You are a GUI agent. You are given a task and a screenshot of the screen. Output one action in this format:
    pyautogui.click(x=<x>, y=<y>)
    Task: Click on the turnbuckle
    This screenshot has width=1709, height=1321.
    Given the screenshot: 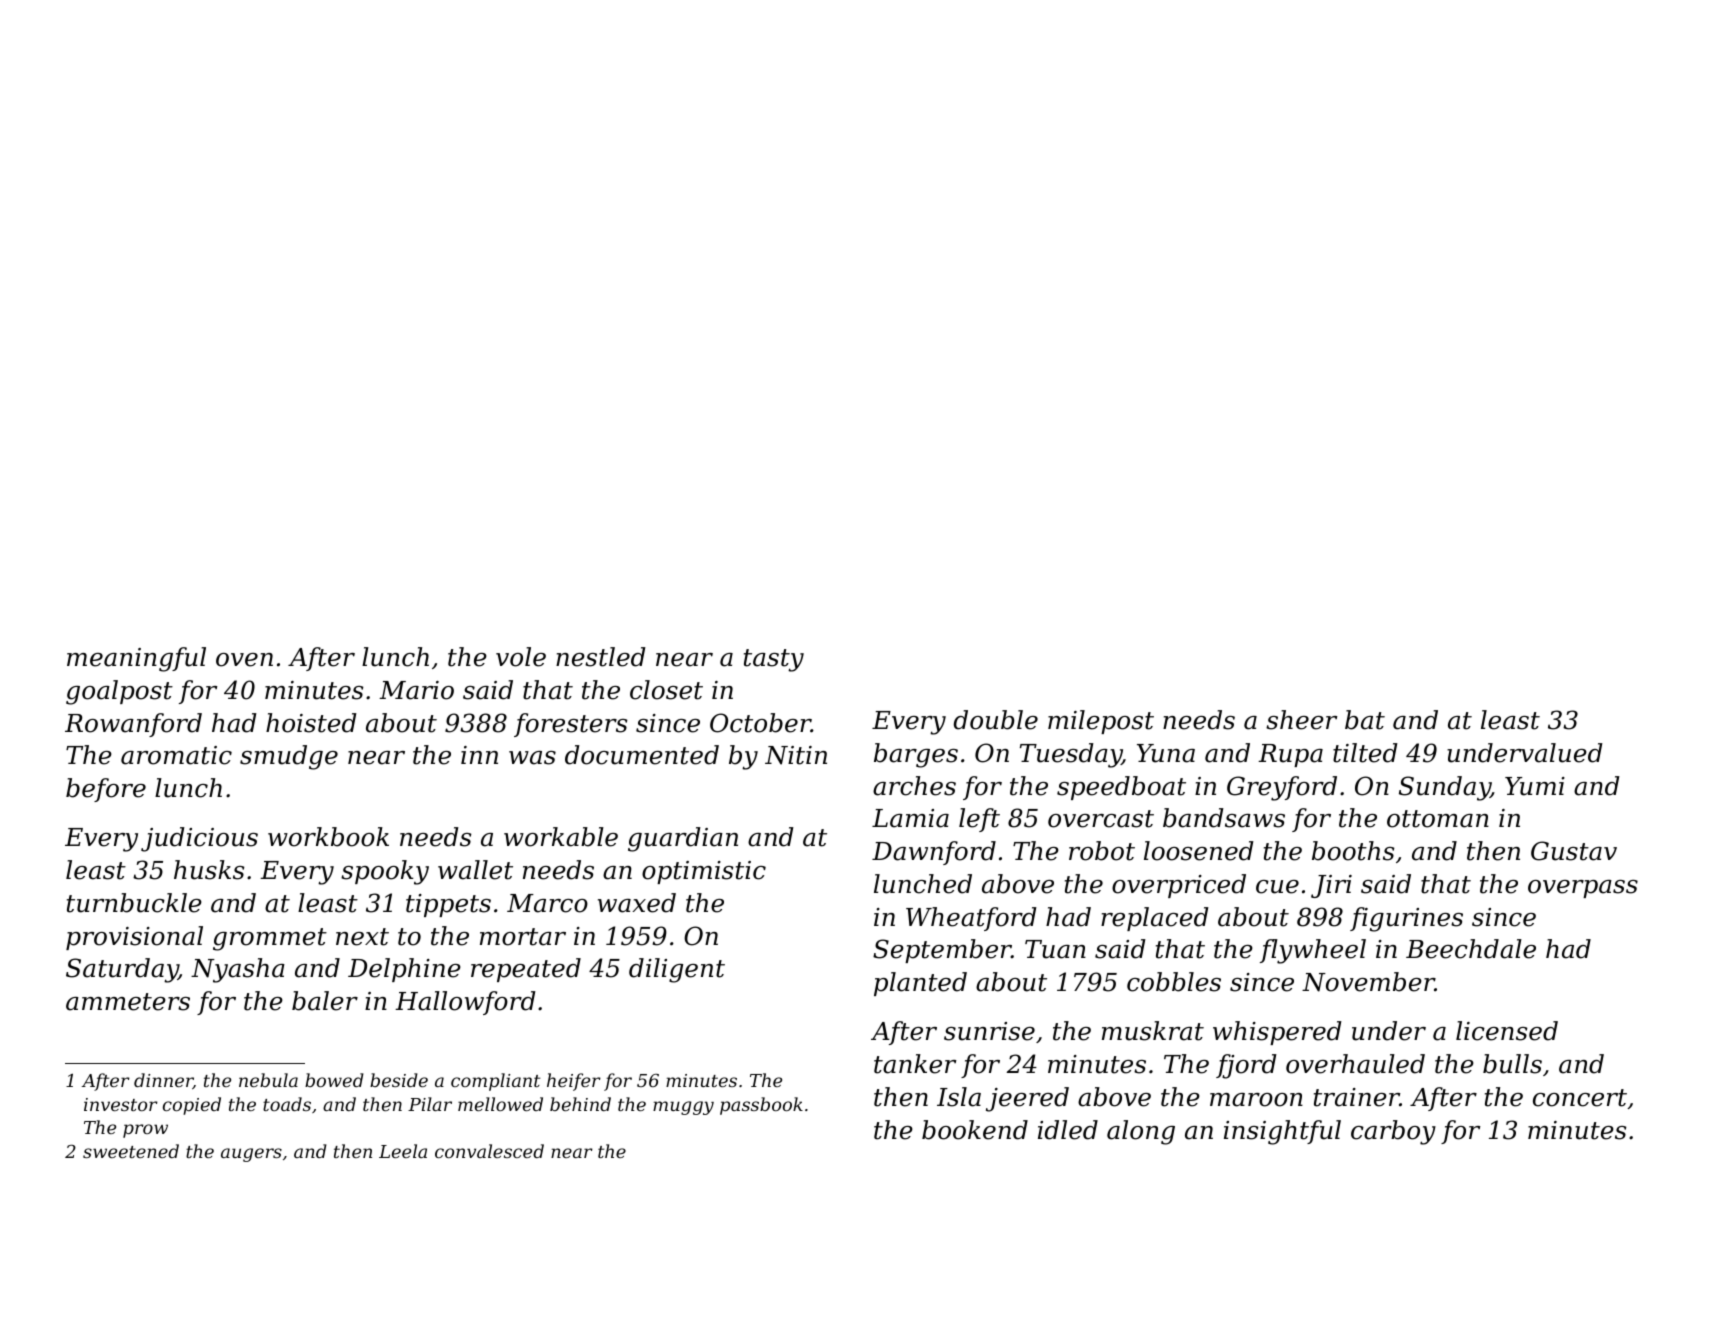 What is the action you would take?
    pyautogui.click(x=134, y=903)
